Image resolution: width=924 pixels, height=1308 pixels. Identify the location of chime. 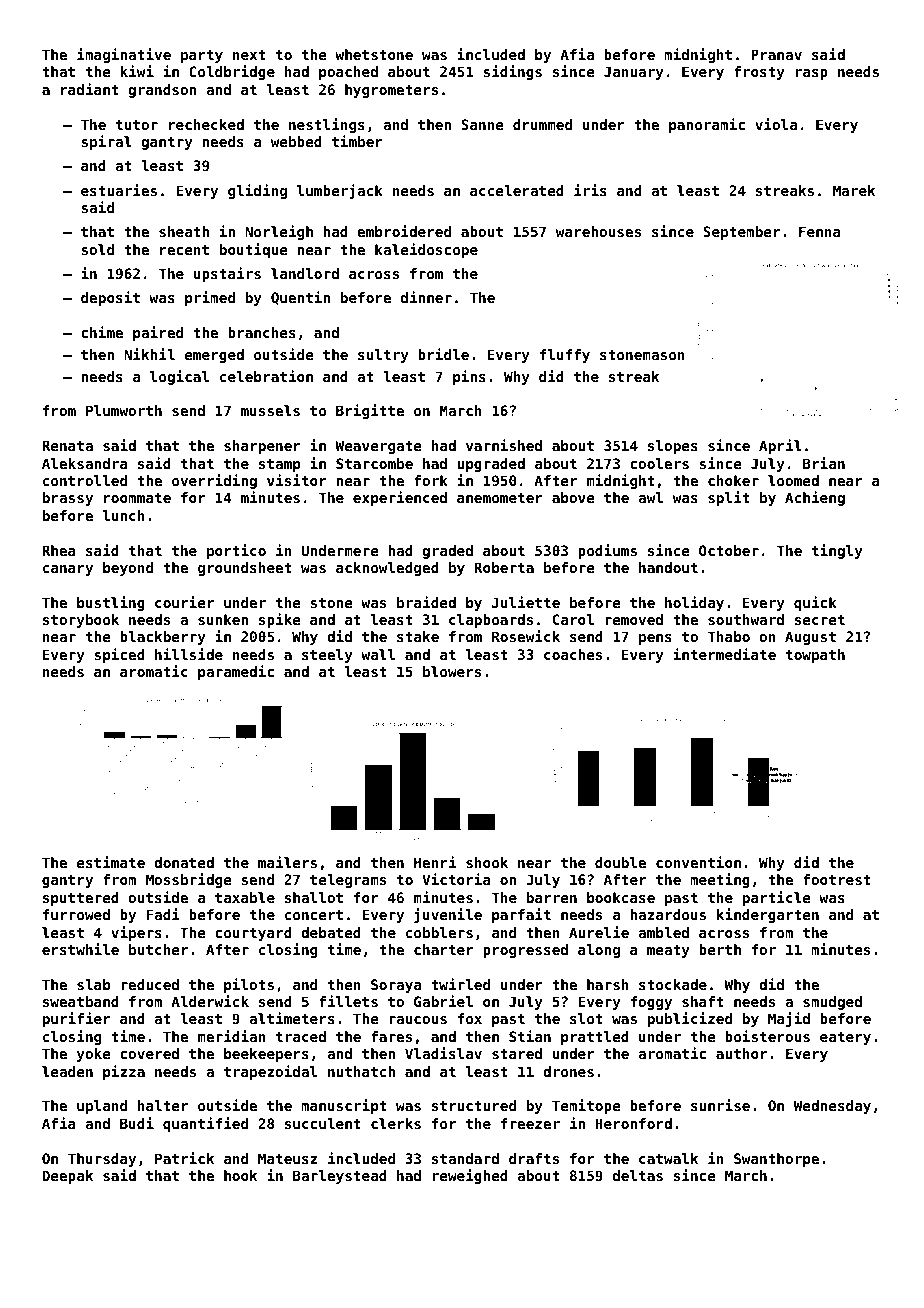
(102, 332).
